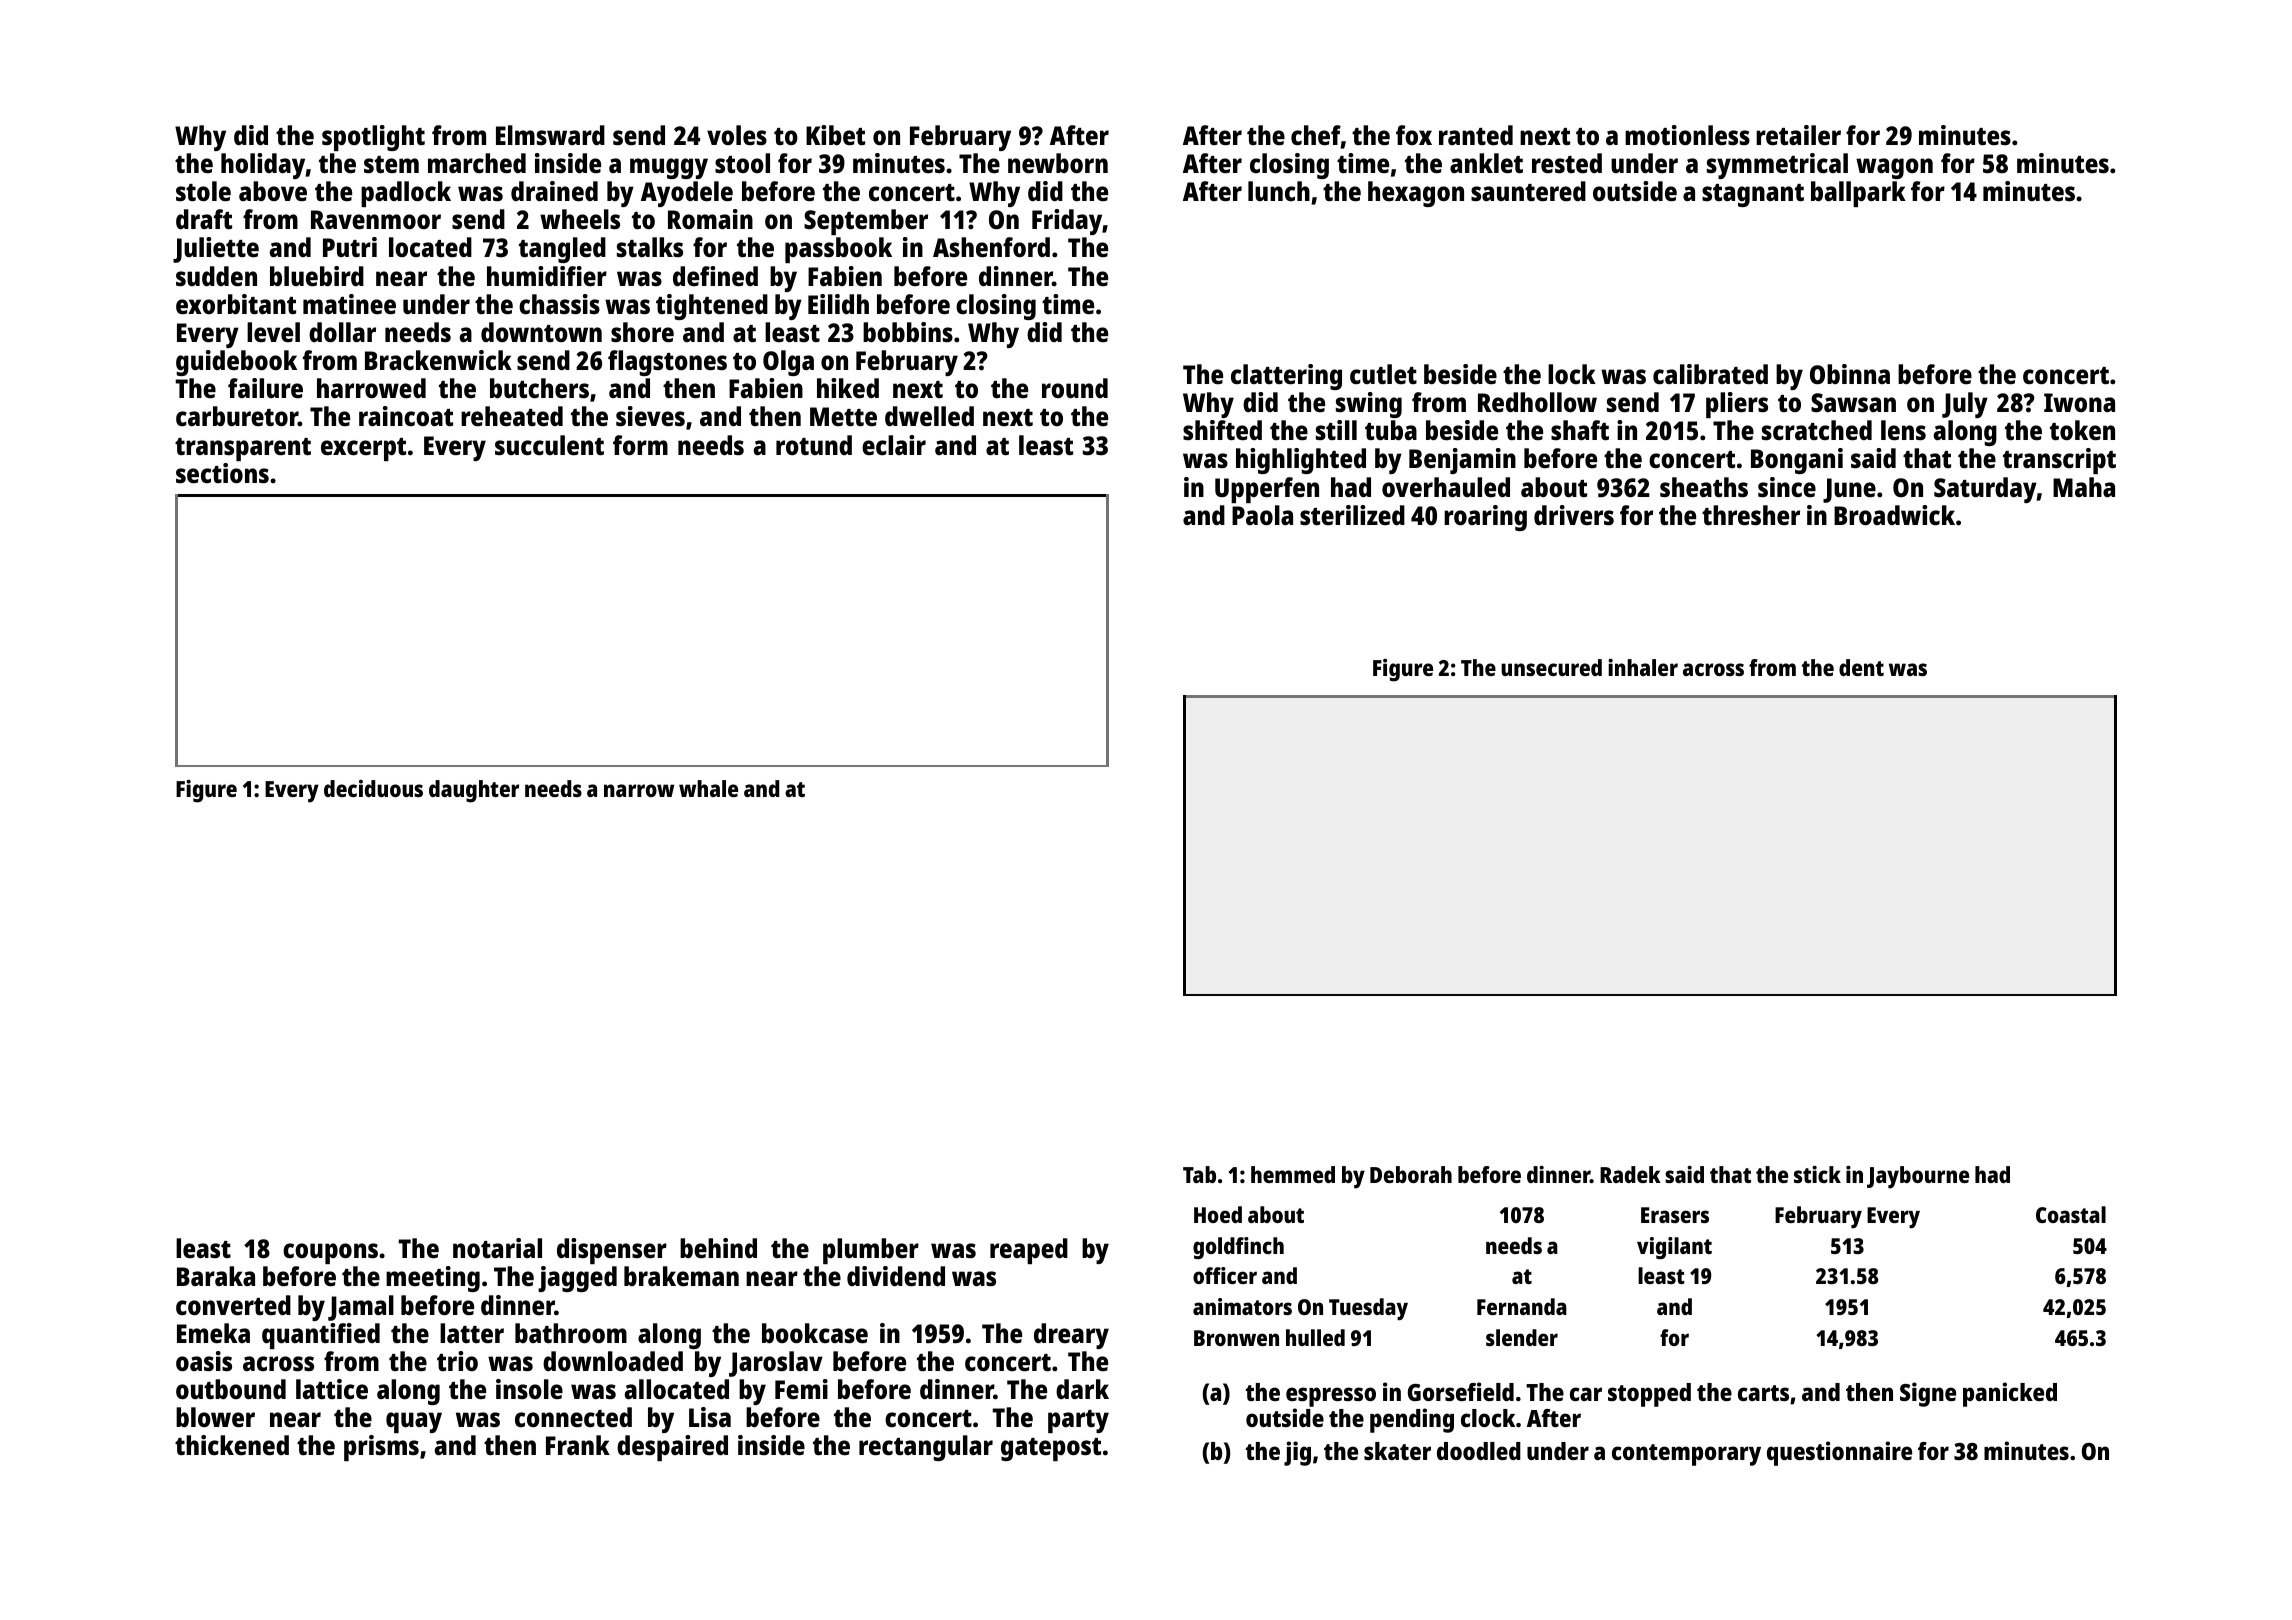 The width and height of the document is (2292, 1620). I want to click on sections, so click(222, 473).
